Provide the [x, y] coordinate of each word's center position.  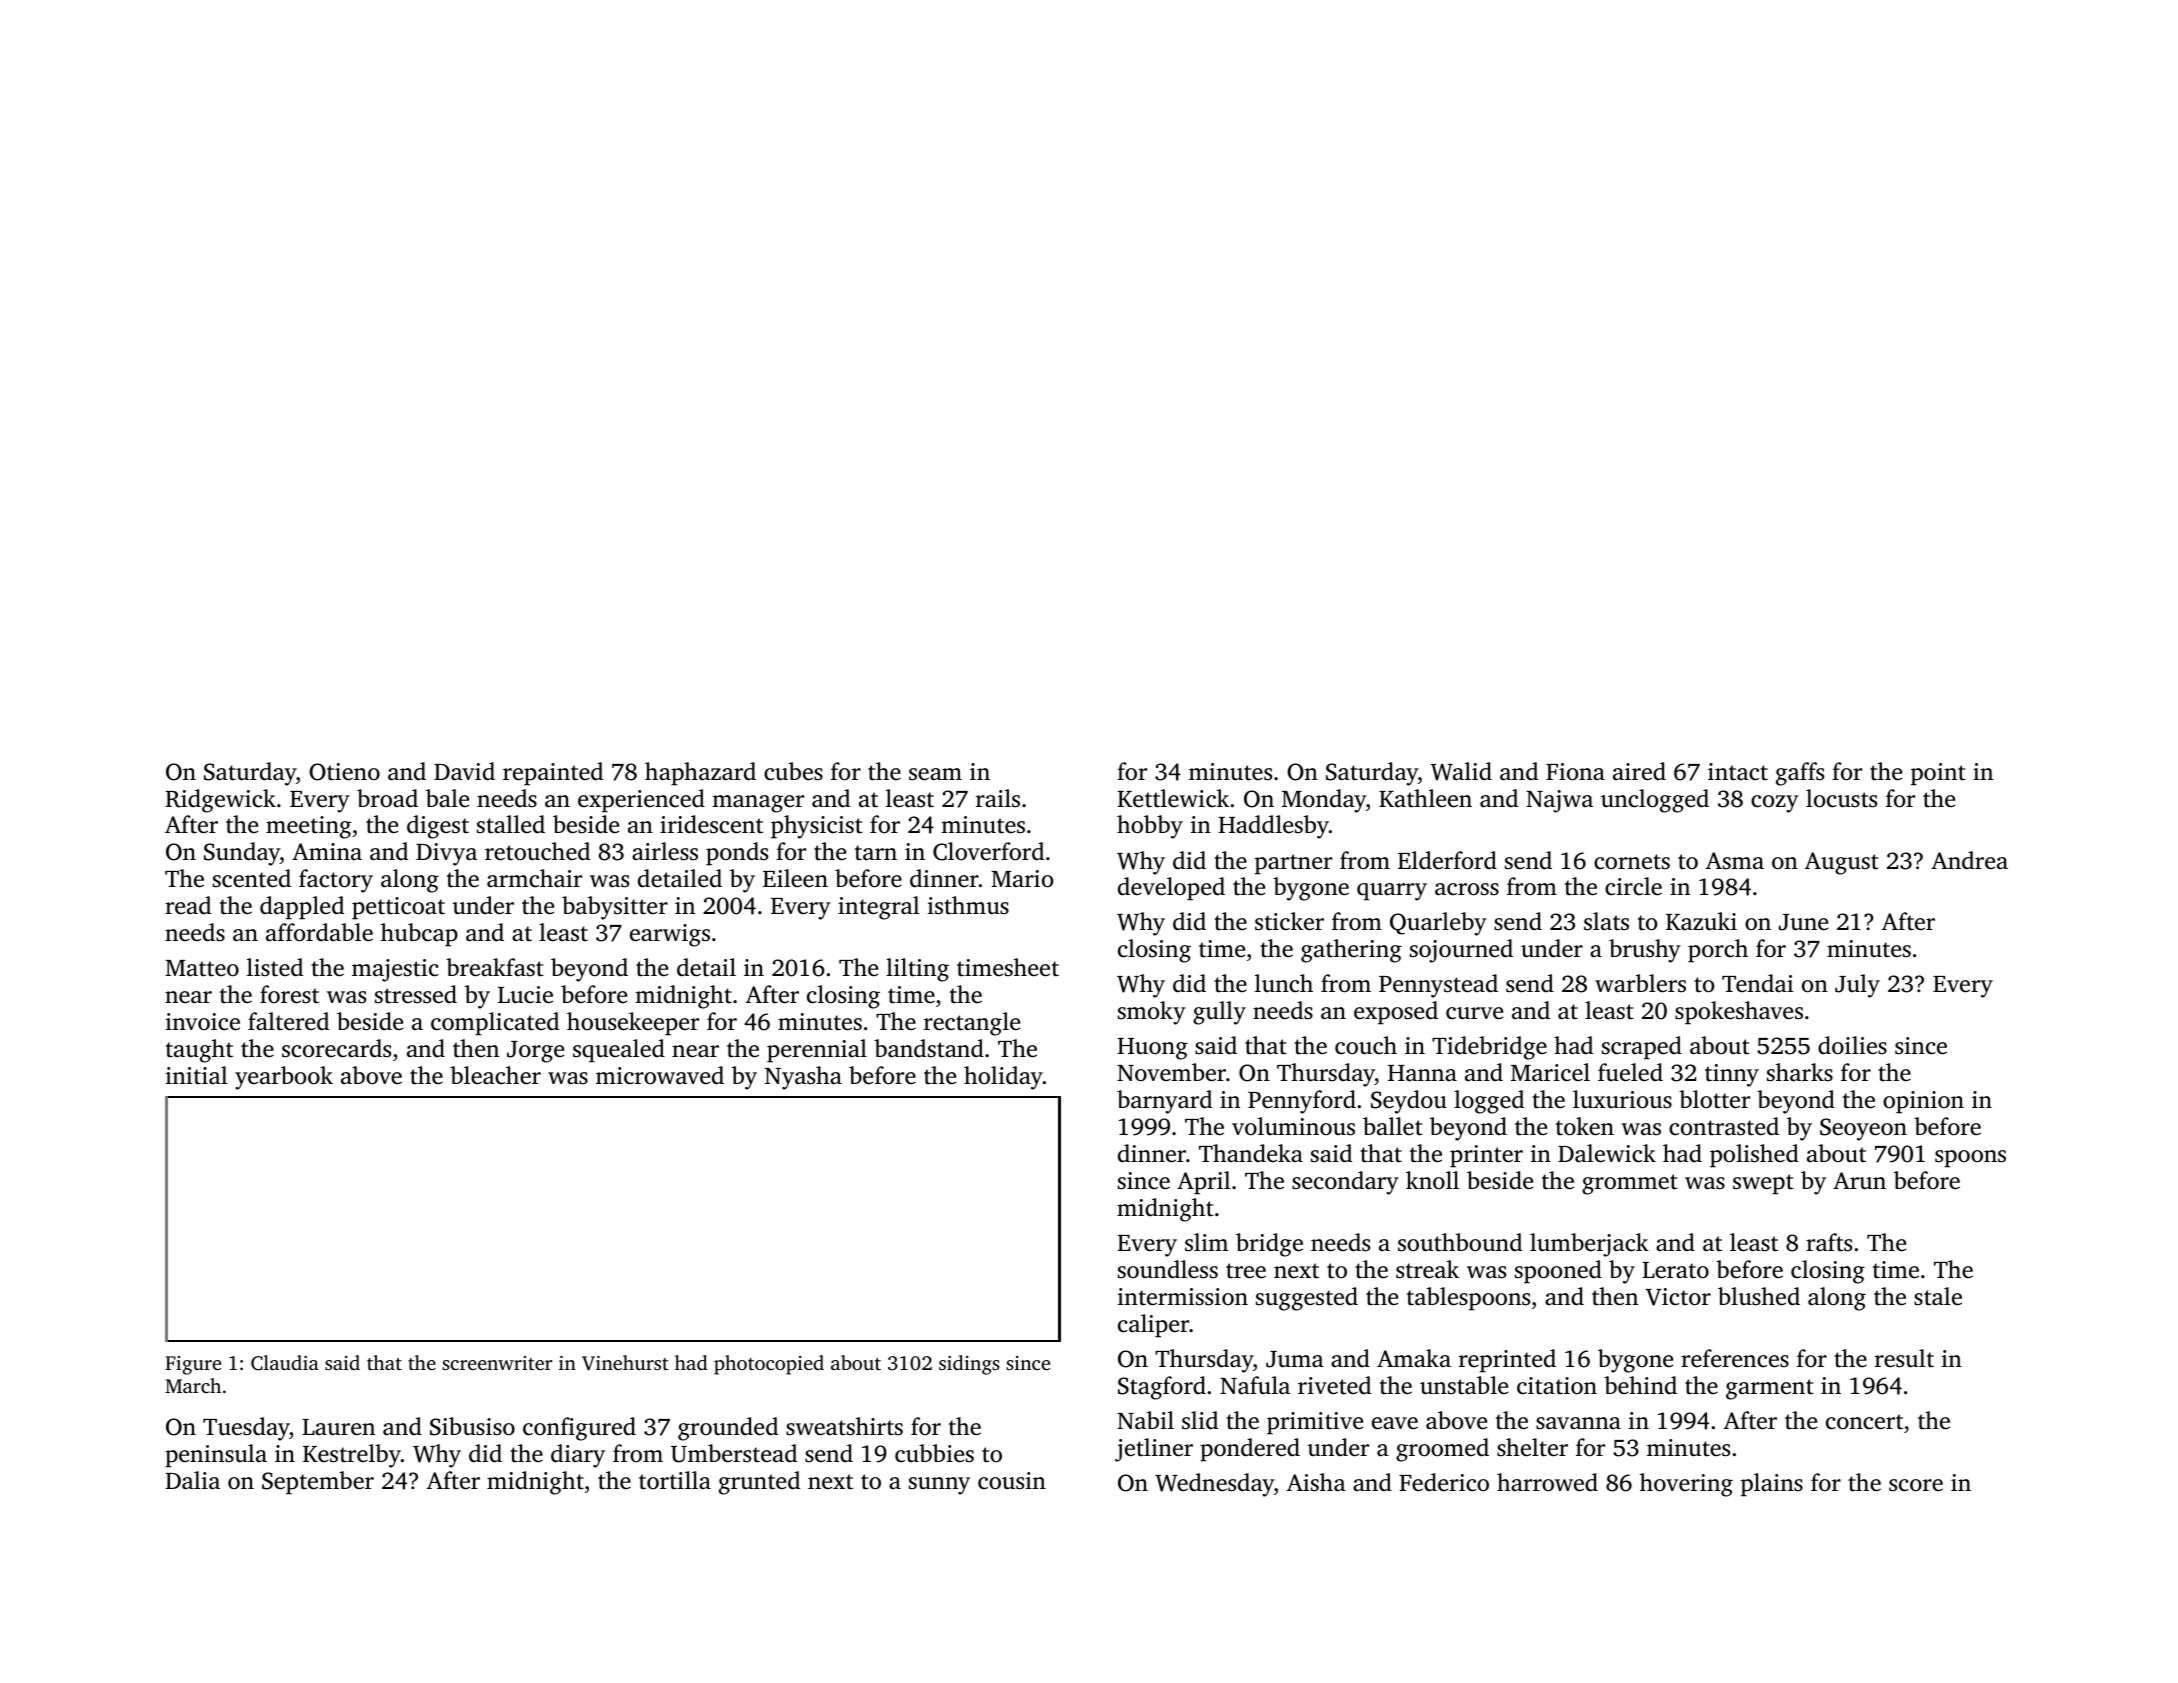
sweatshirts [844, 1426]
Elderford [1447, 860]
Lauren [338, 1427]
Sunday [242, 854]
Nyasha [803, 1078]
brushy [1645, 951]
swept [1763, 1184]
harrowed [1547, 1482]
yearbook [284, 1078]
